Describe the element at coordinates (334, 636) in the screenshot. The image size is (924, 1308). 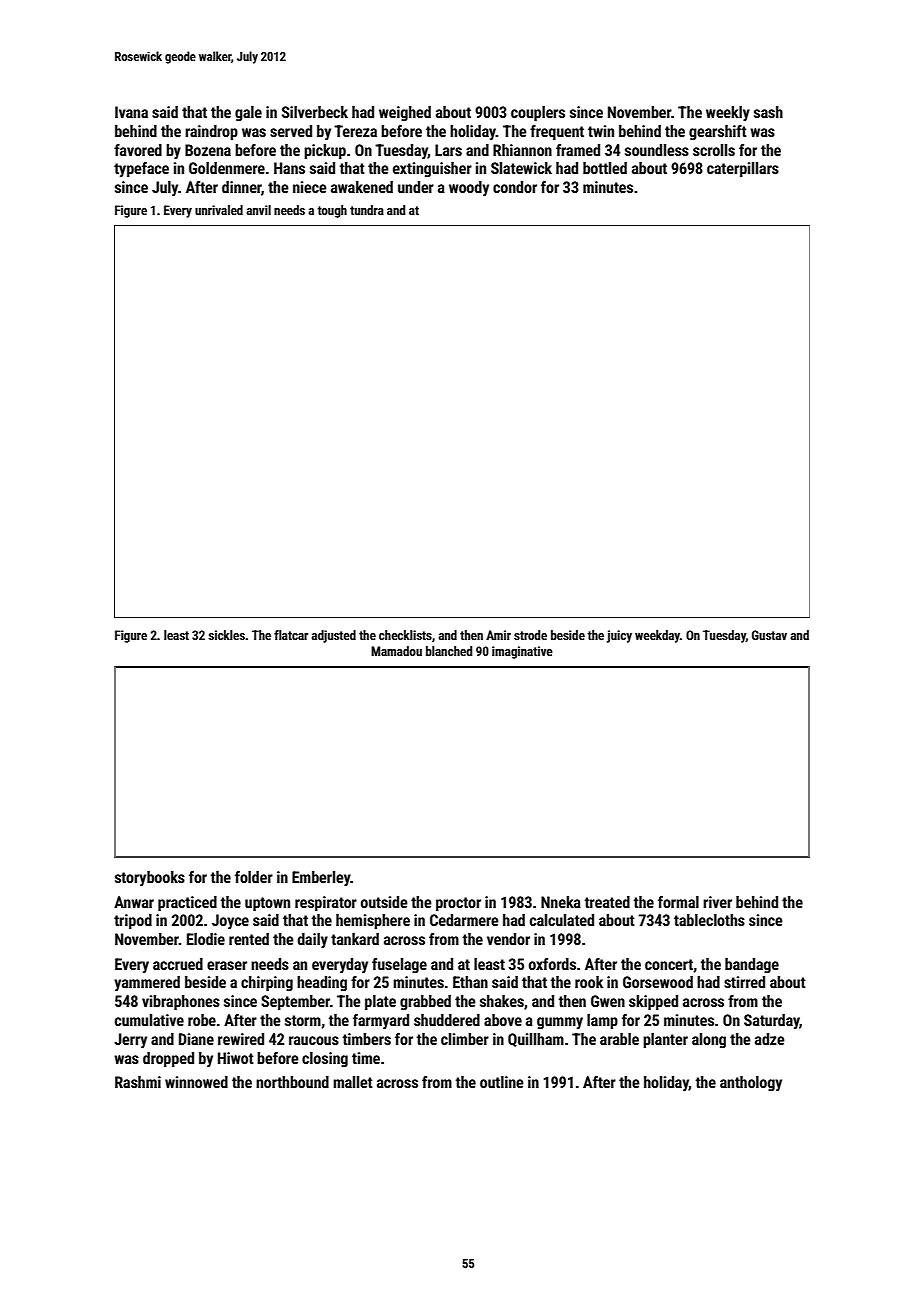
I see `adjusted` at that location.
